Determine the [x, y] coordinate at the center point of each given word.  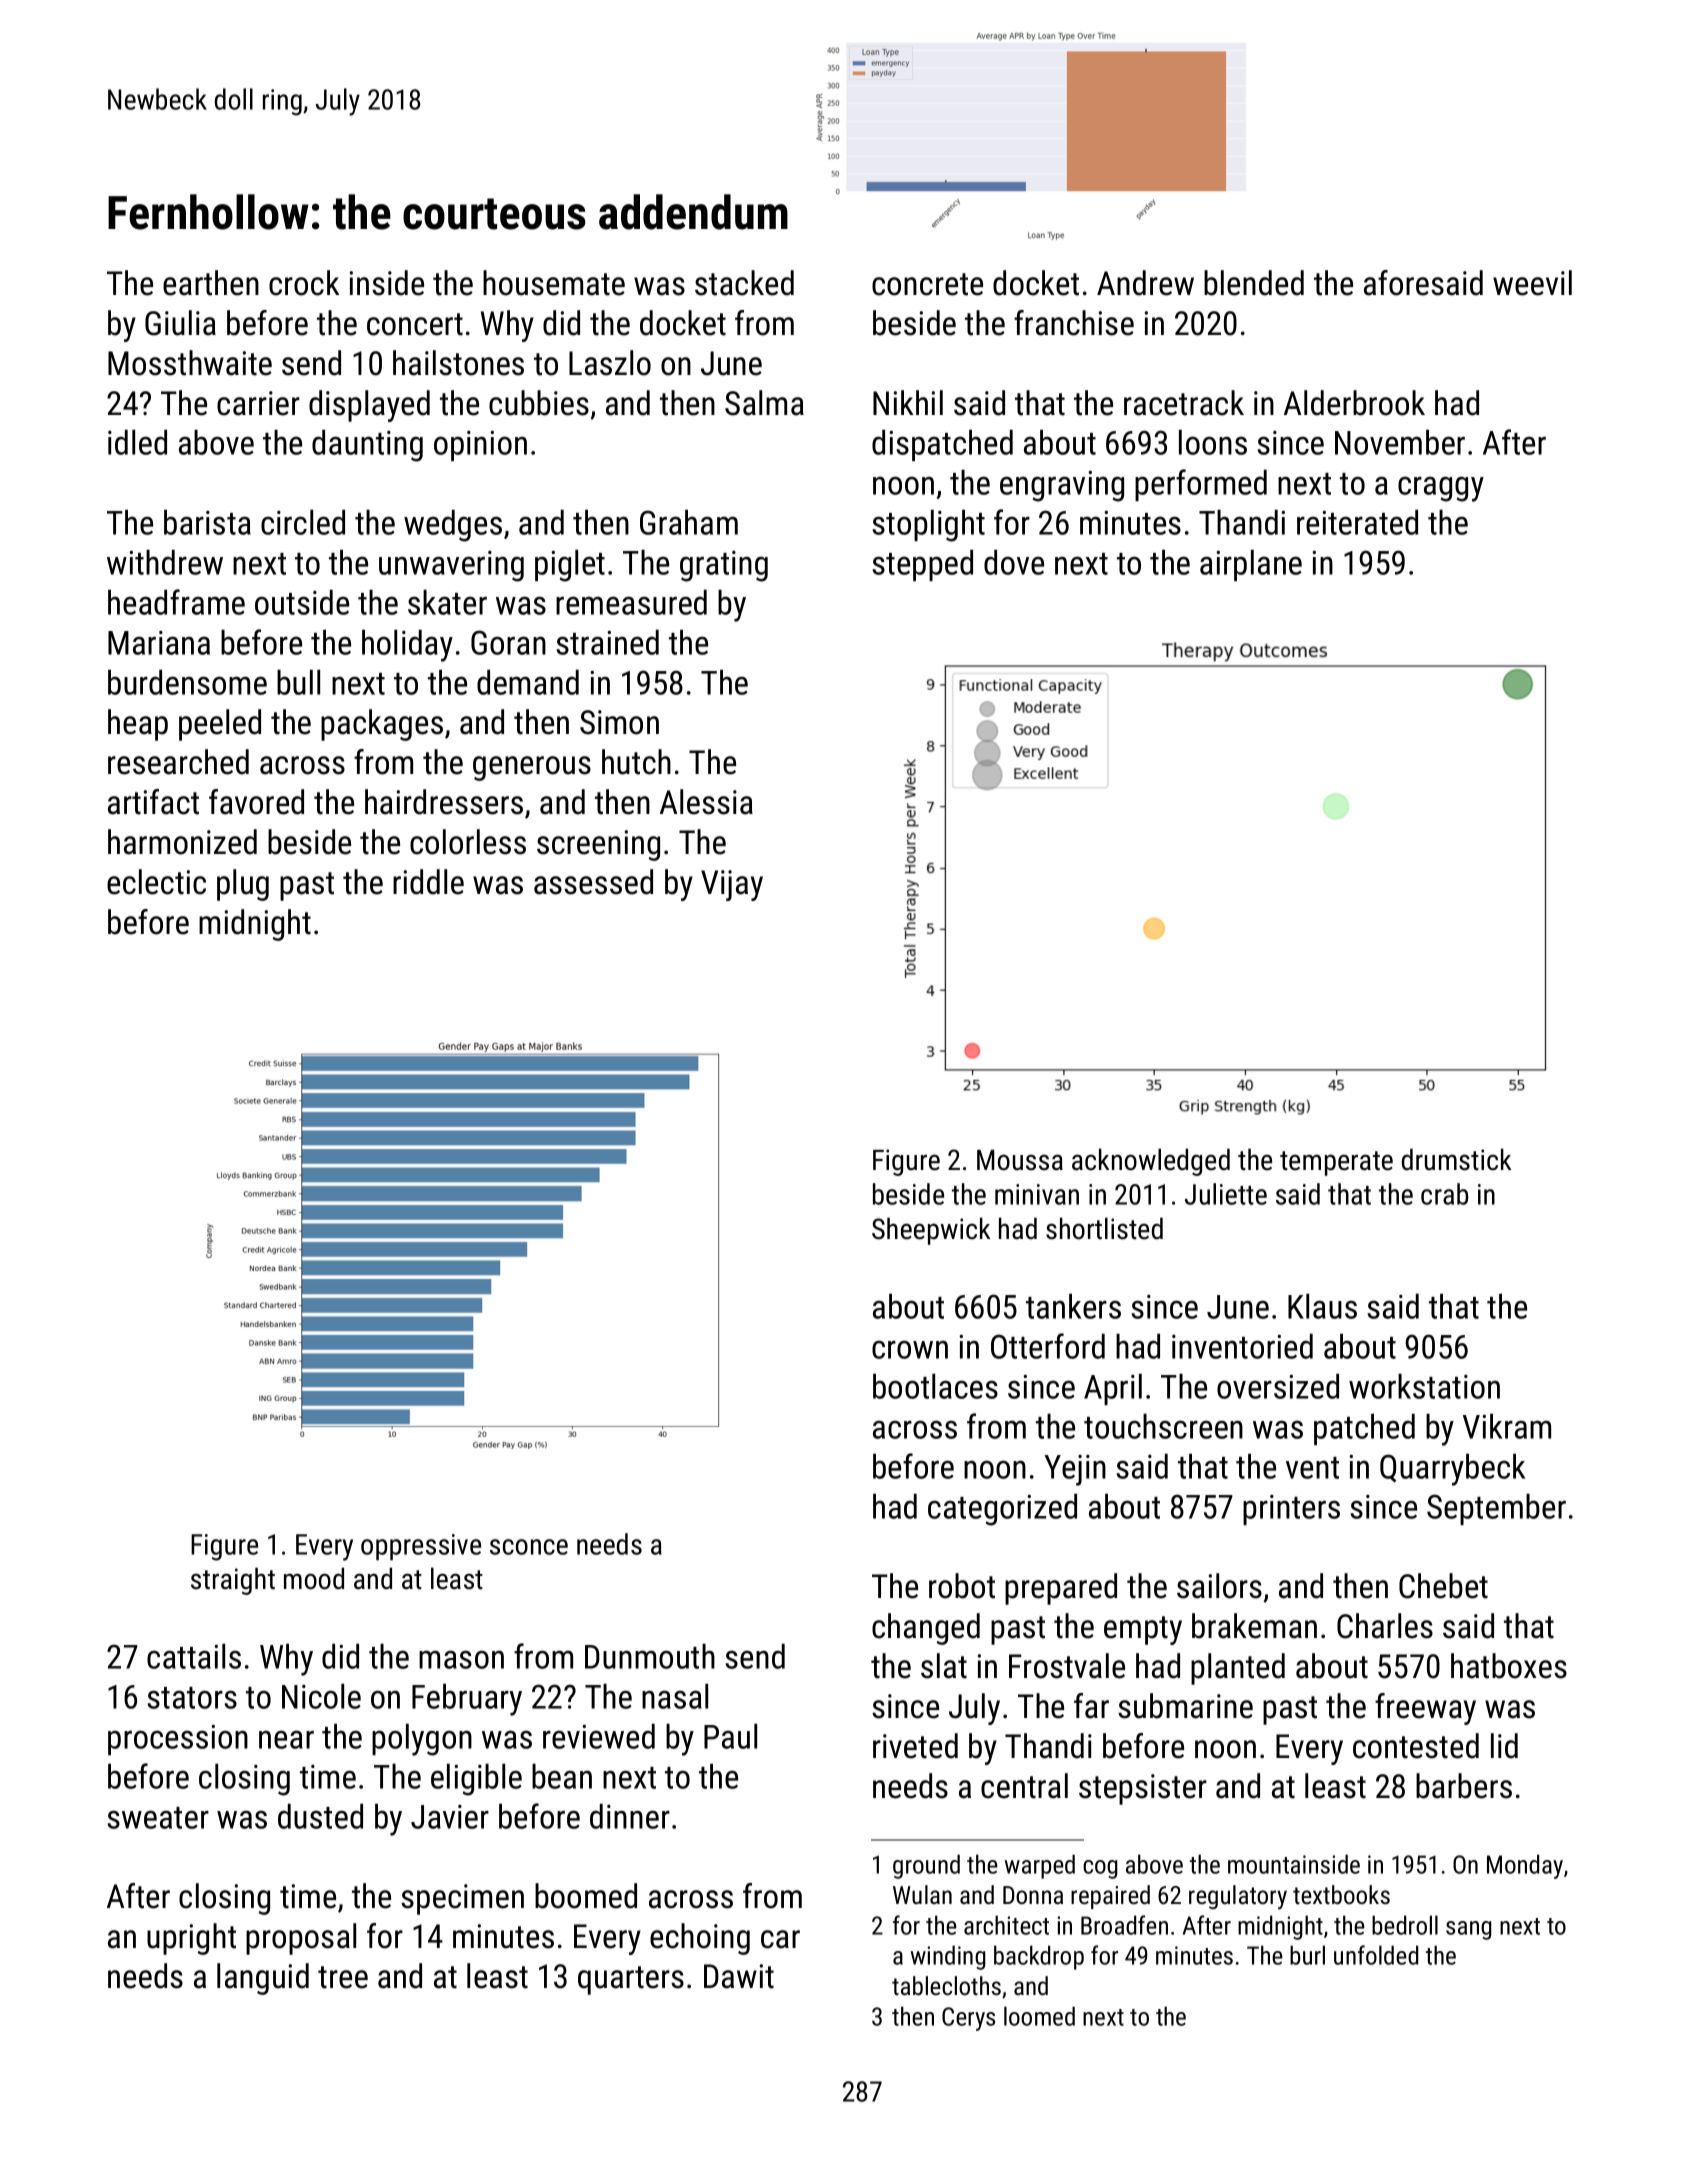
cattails [194, 1656]
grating [724, 566]
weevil [1532, 283]
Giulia [180, 323]
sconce [529, 1547]
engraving [1062, 486]
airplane [1251, 565]
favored [256, 802]
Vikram [1507, 1426]
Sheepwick [931, 1231]
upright [191, 1939]
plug [243, 885]
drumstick [1456, 1159]
